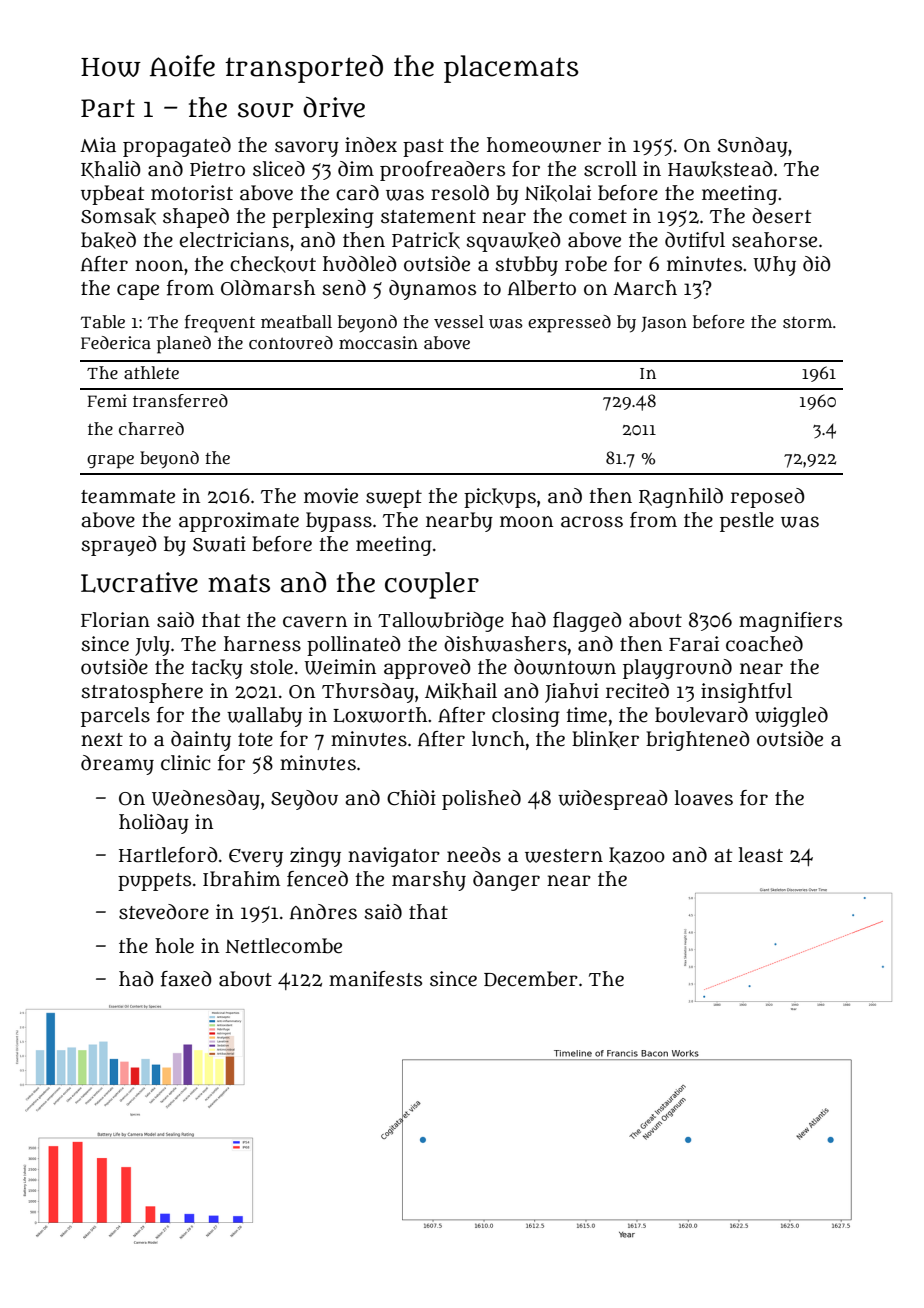 This document has height=1308, width=924. Describe the element at coordinates (108, 108) in the document. I see `Part` at that location.
